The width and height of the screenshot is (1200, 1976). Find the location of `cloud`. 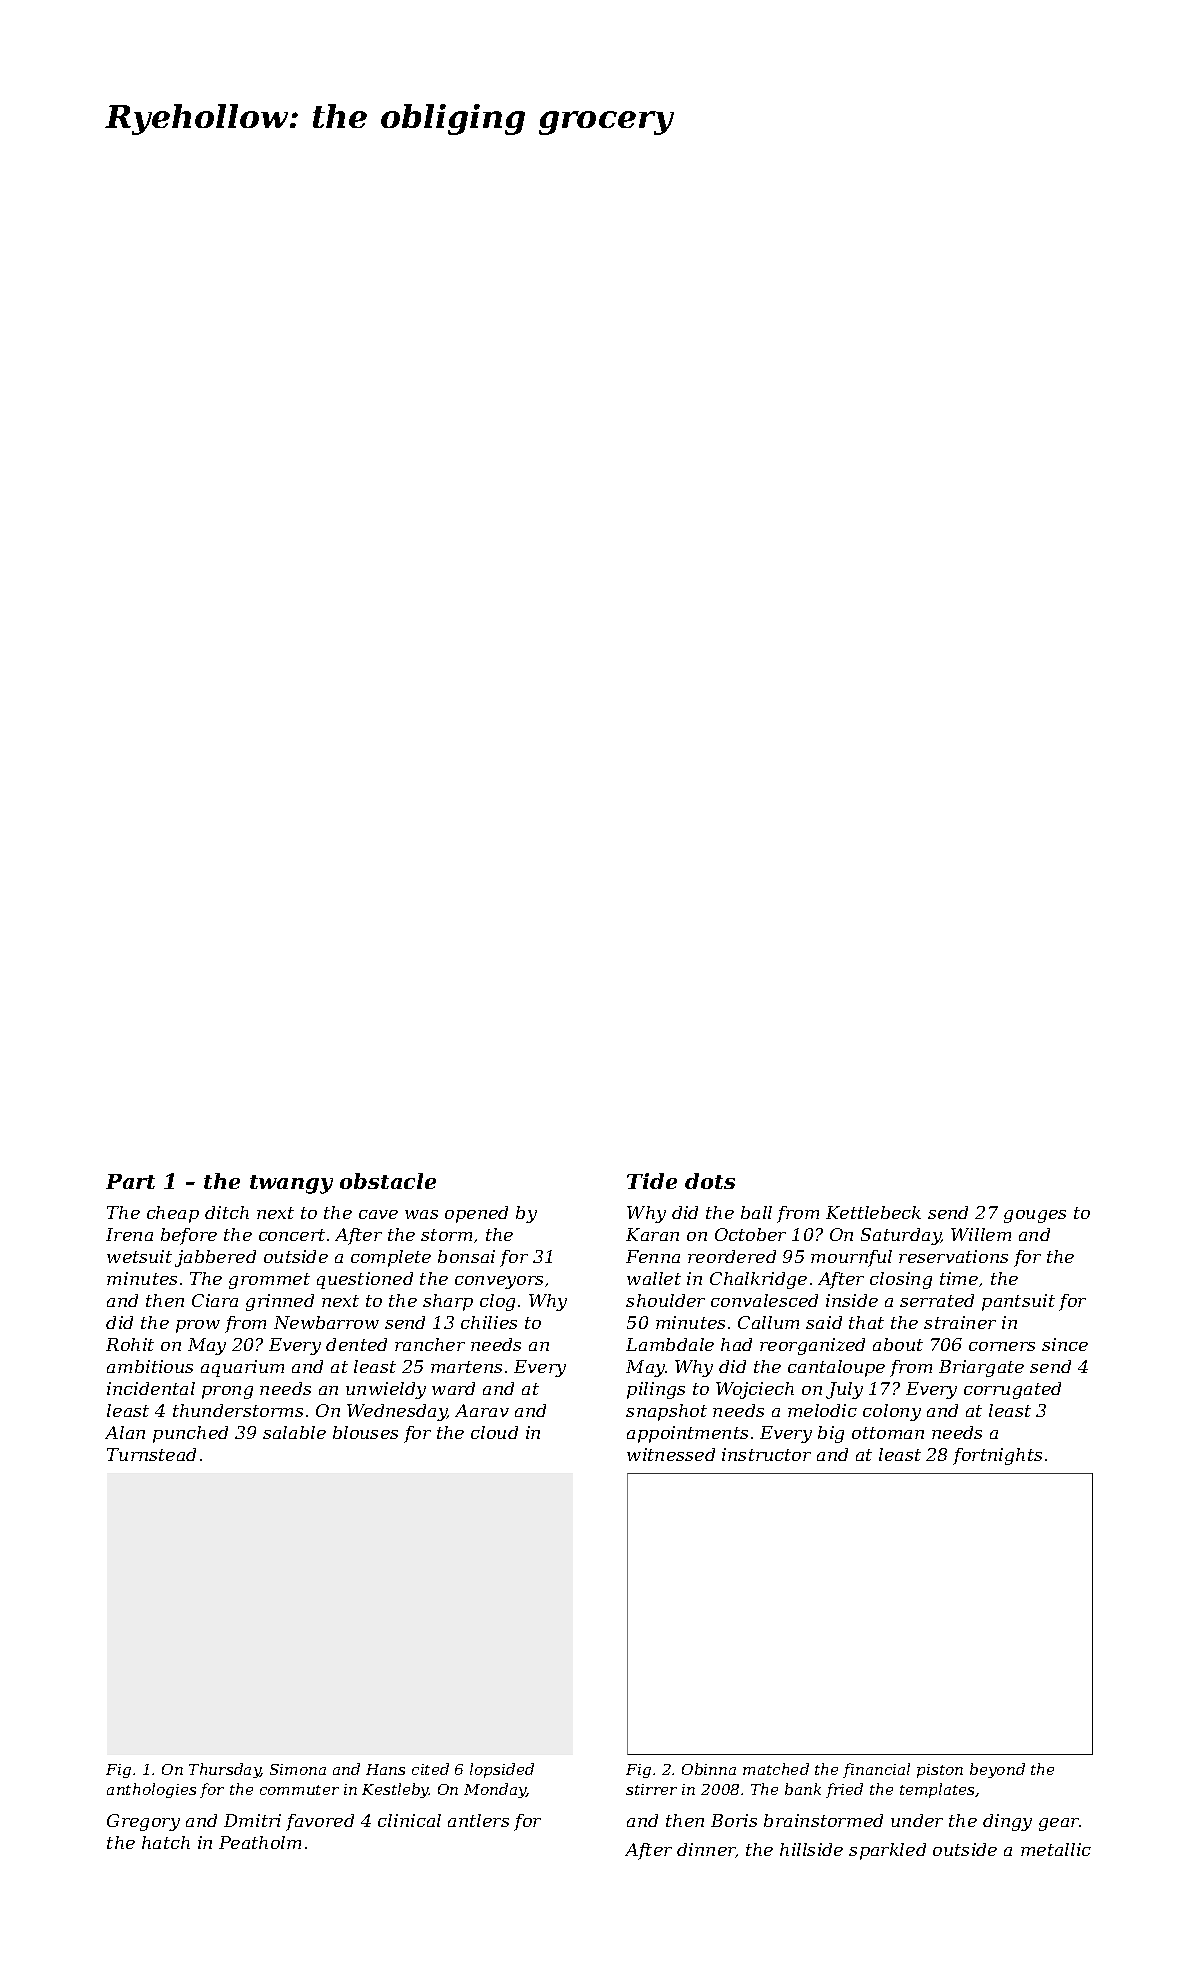

cloud is located at coordinates (494, 1432).
